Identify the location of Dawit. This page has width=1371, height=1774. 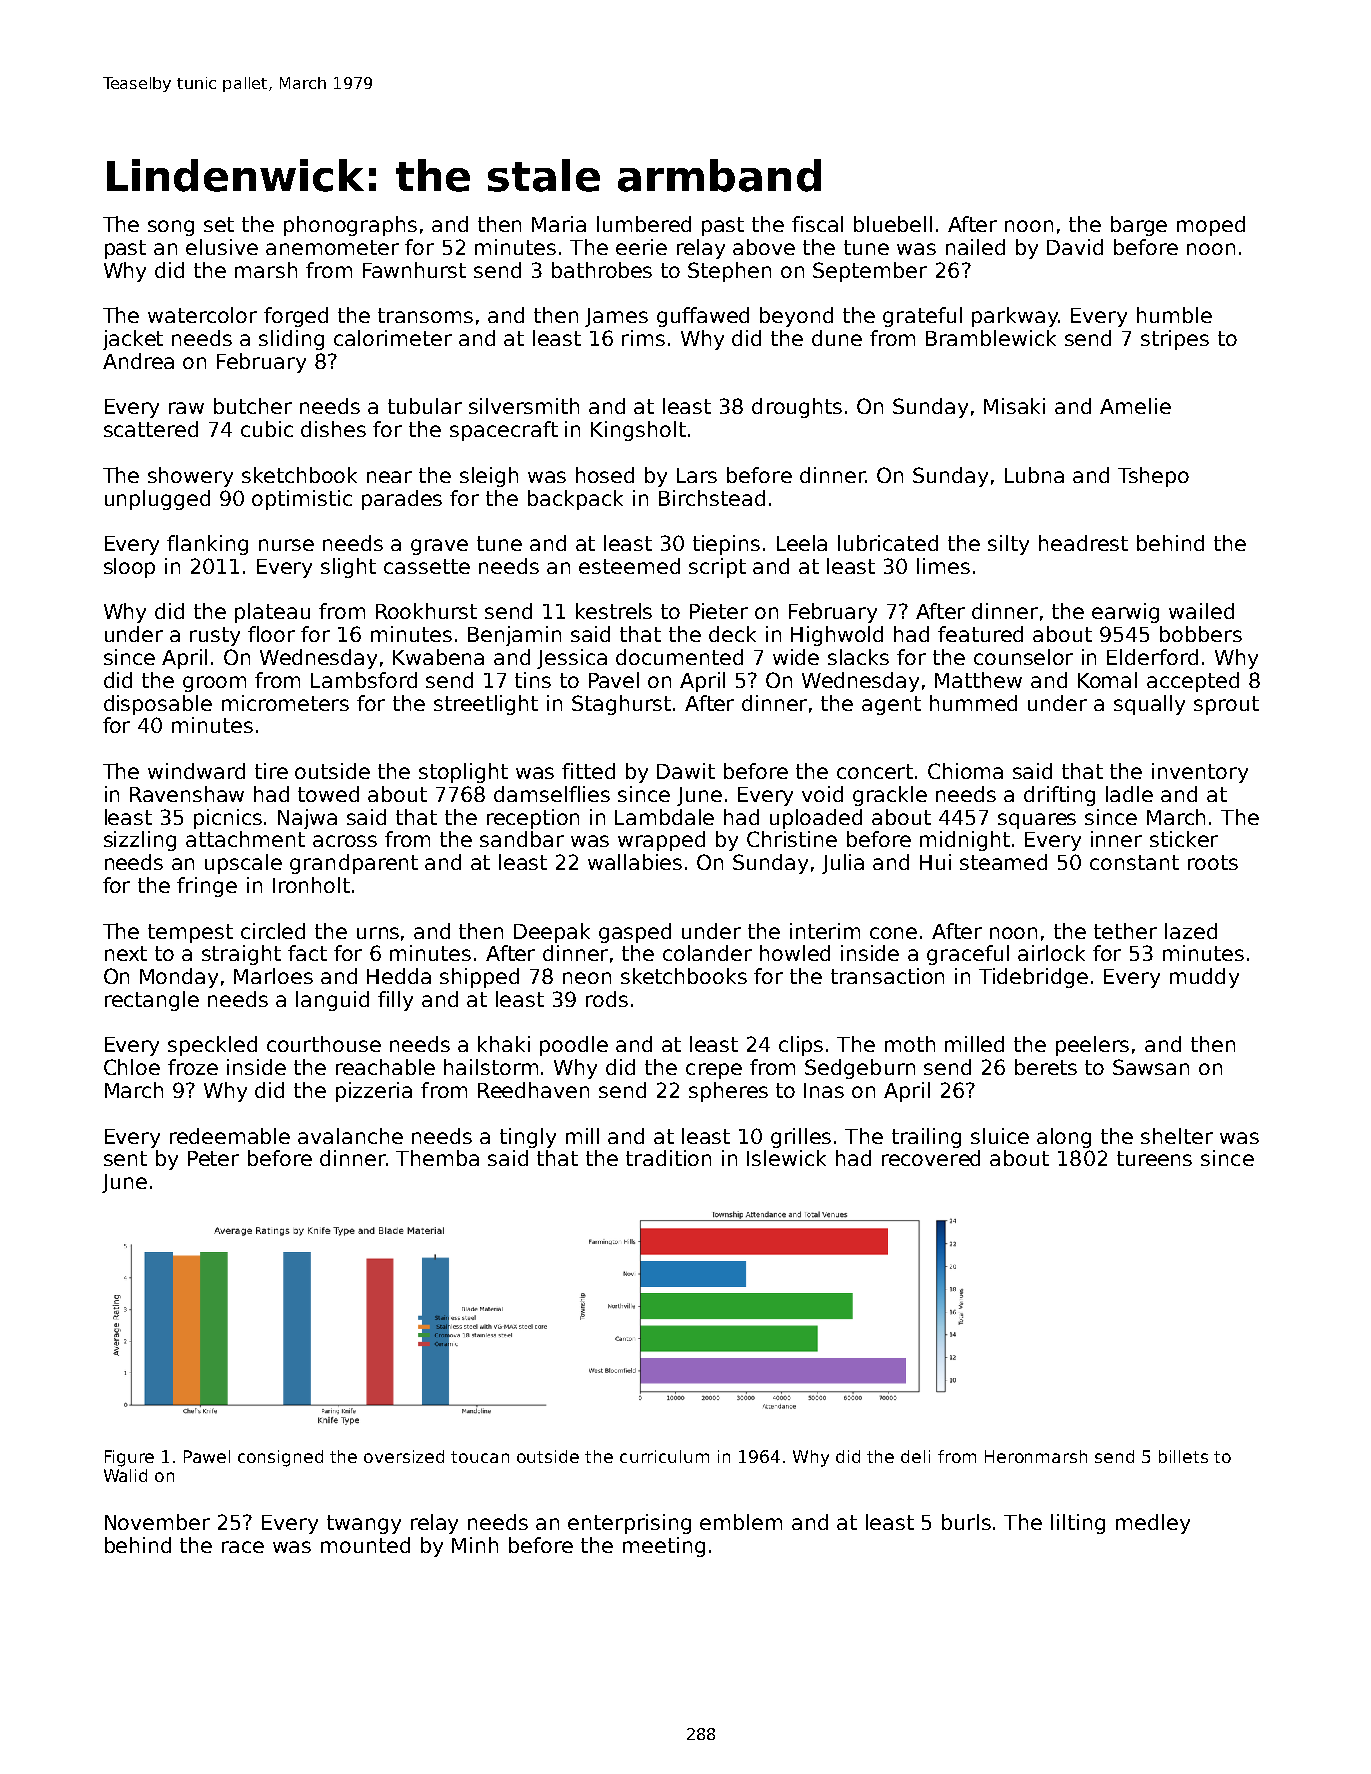
(686, 771).
